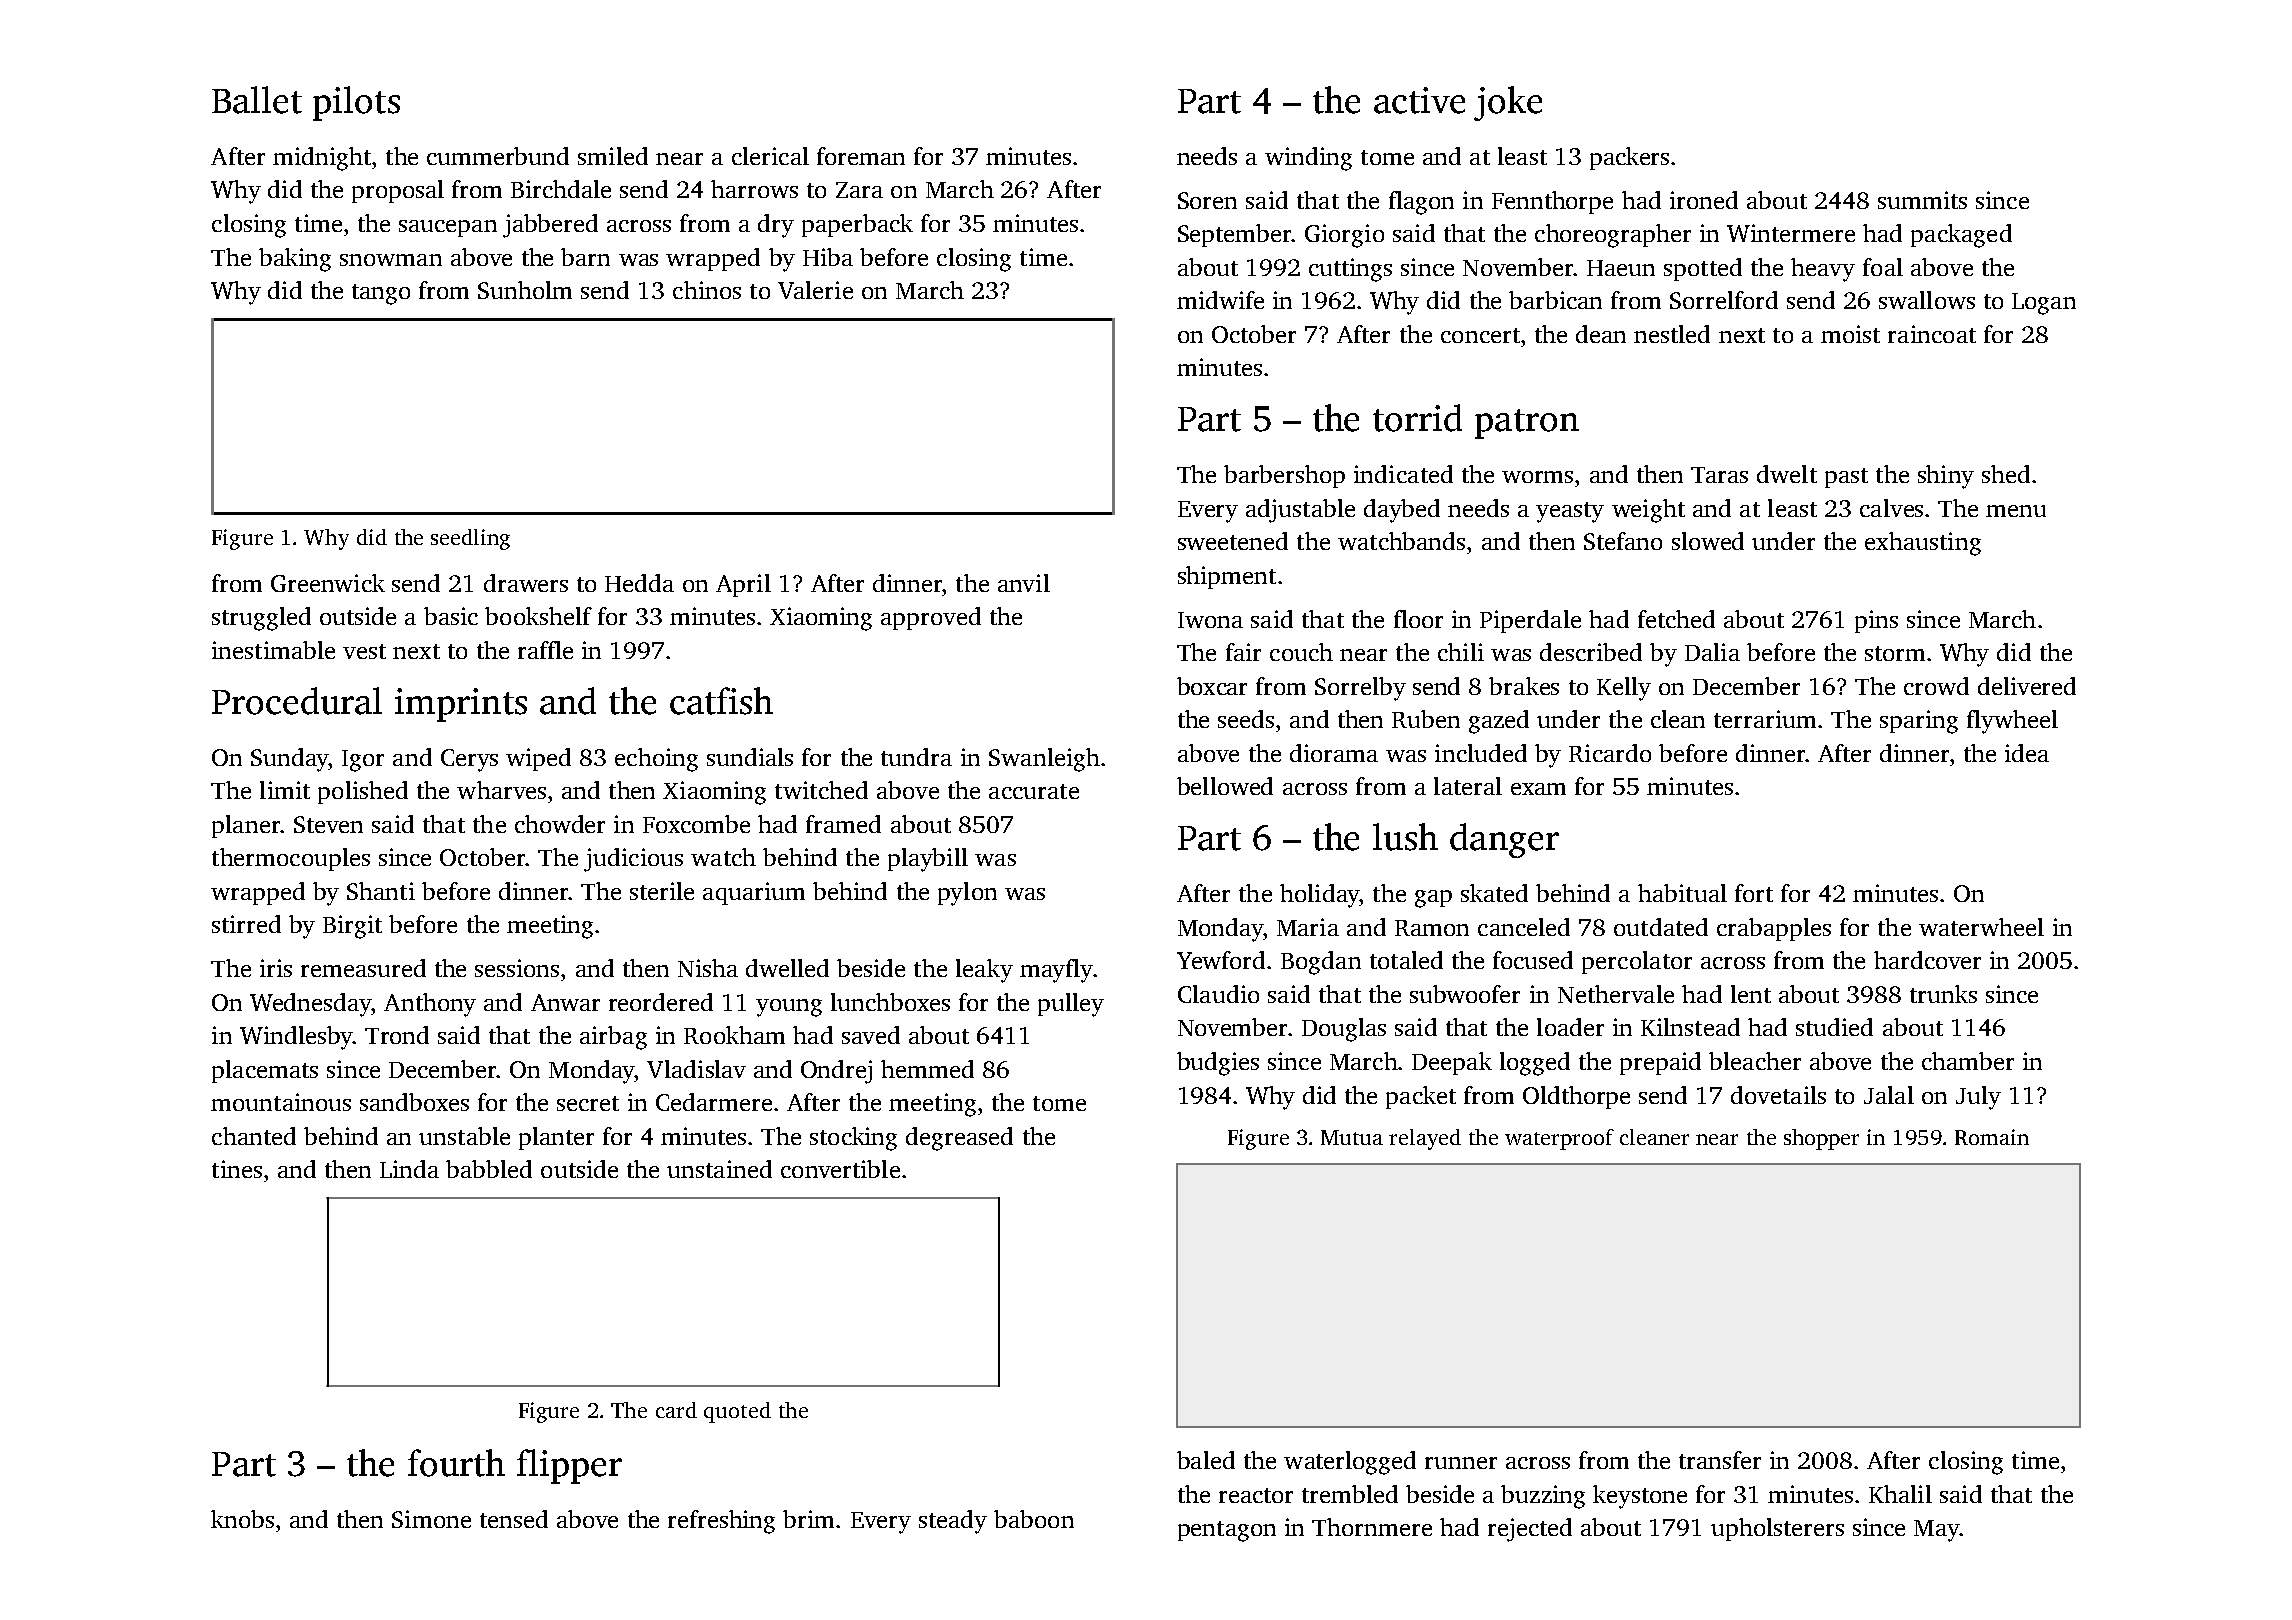 This page has height=1620, width=2292. What do you see at coordinates (1821, 1139) in the page?
I see `shopper` at bounding box center [1821, 1139].
